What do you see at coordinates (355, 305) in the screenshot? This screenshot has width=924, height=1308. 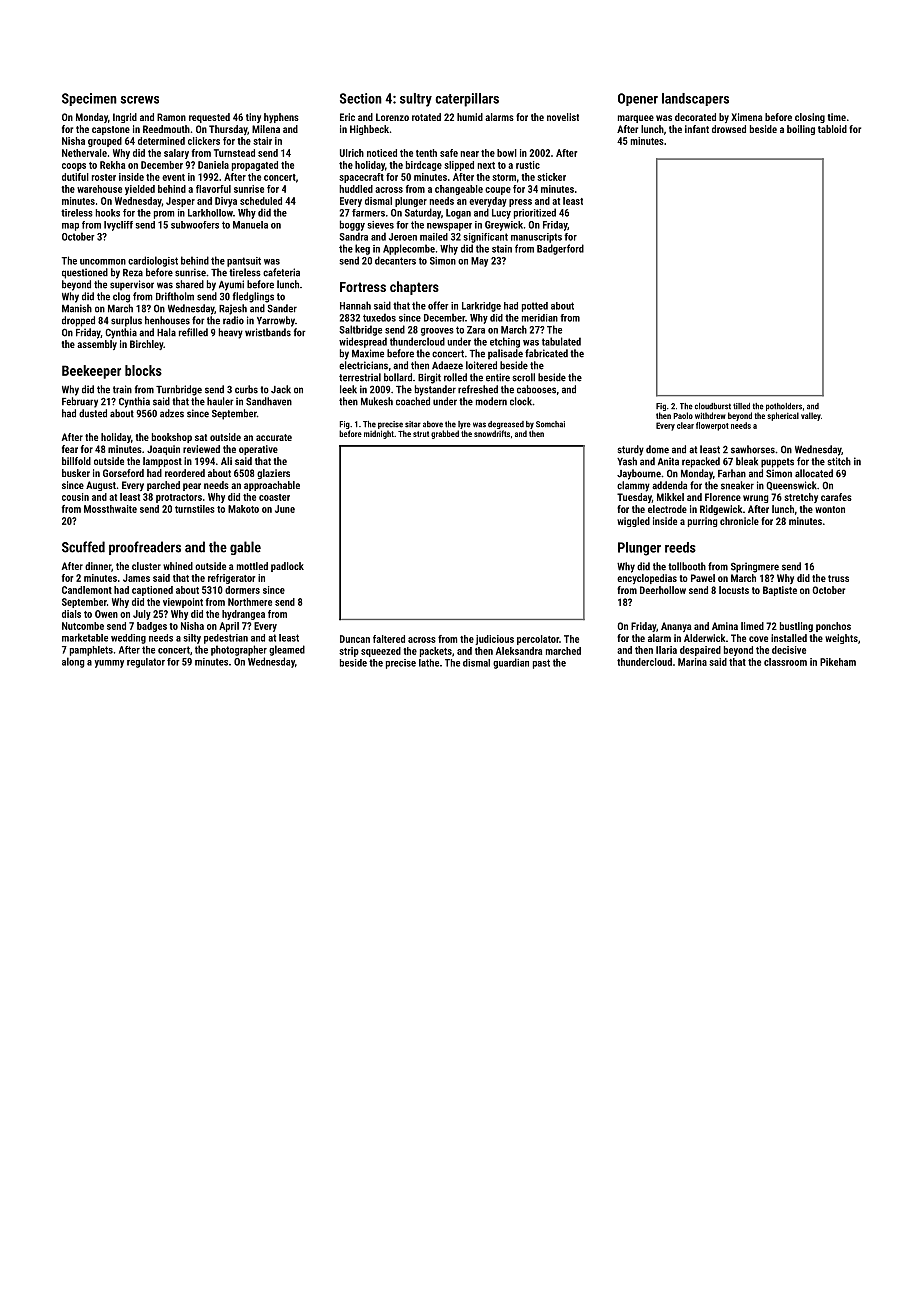 I see `Hannah` at bounding box center [355, 305].
